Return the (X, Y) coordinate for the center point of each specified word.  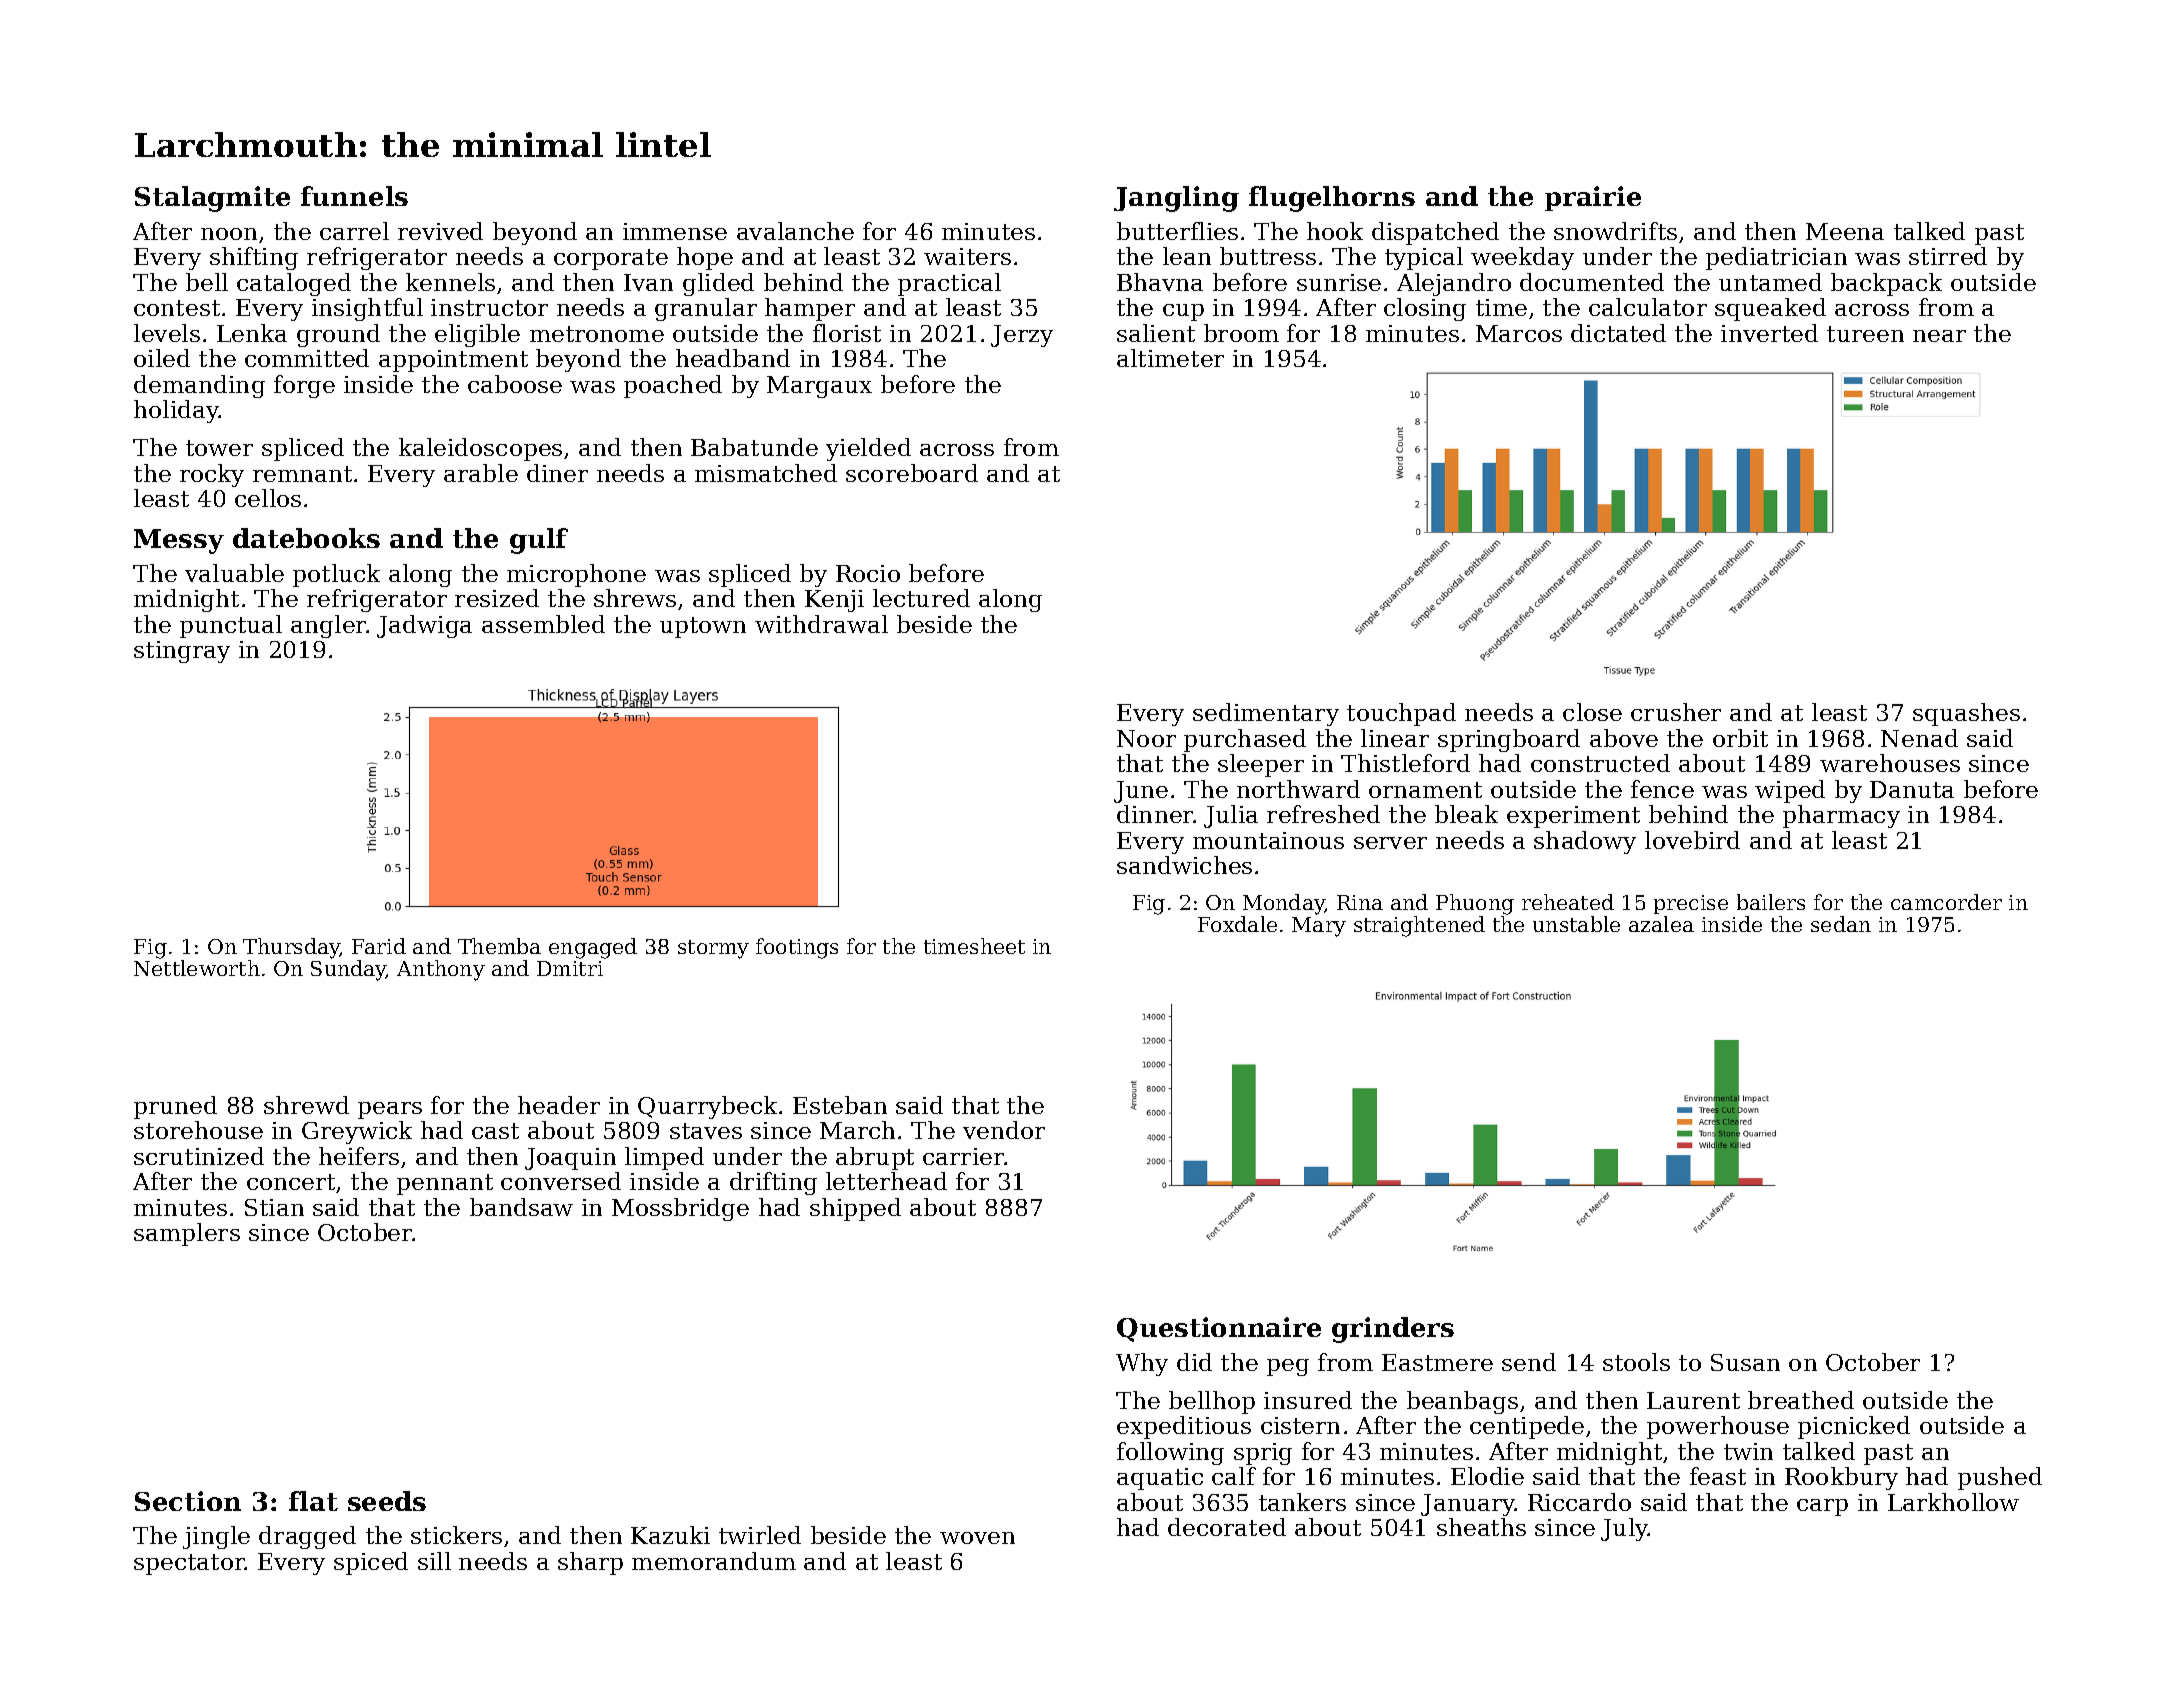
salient (1156, 333)
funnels (354, 196)
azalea (1661, 924)
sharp (590, 1563)
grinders (1393, 1330)
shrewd (306, 1105)
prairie (1593, 198)
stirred (1948, 256)
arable (481, 473)
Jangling (1176, 199)
